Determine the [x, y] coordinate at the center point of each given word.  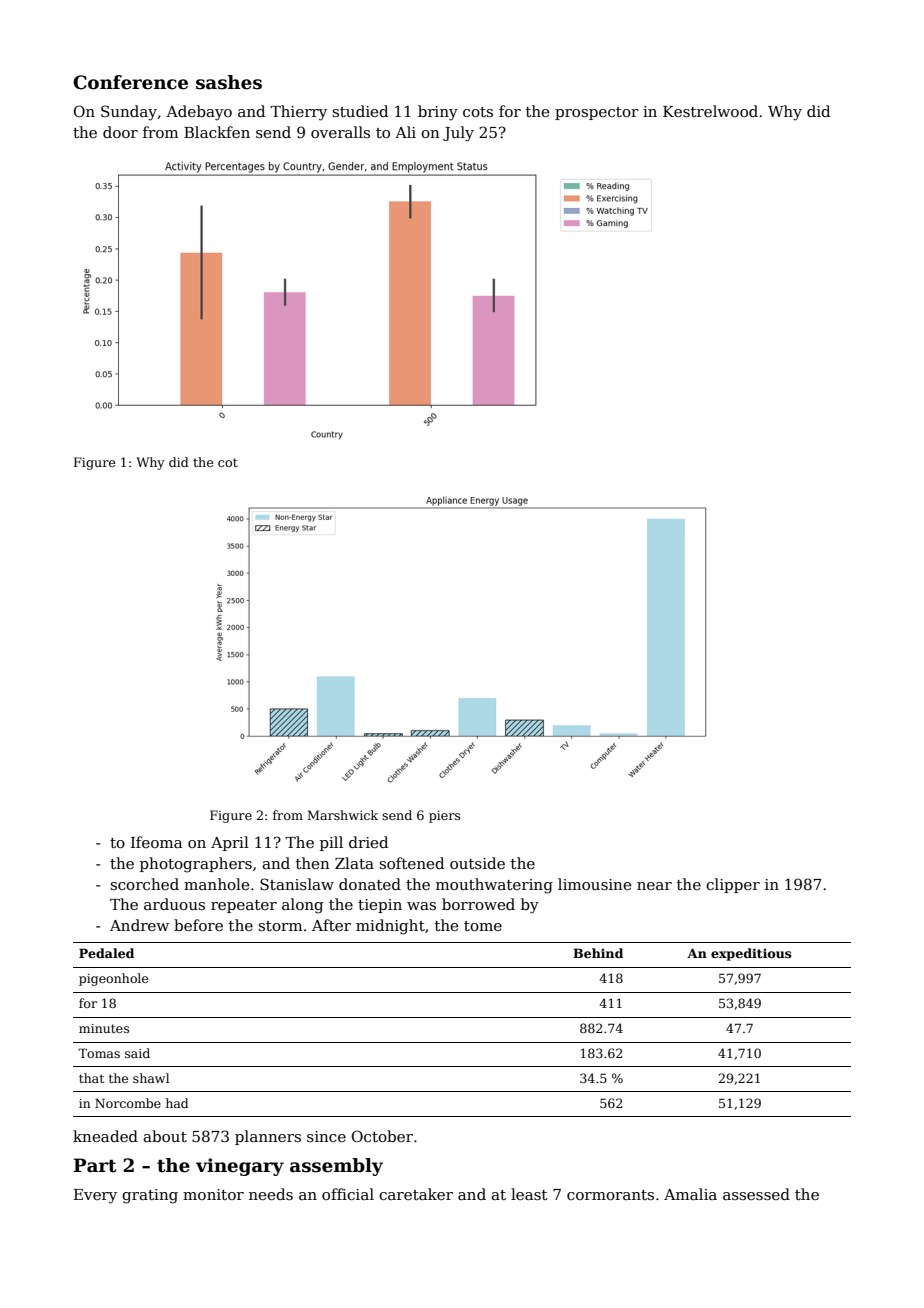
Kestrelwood [710, 111]
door [120, 132]
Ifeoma [156, 842]
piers [445, 817]
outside [477, 863]
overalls [340, 132]
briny [438, 113]
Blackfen [217, 132]
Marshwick [343, 815]
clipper [733, 885]
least [529, 1194]
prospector [597, 113]
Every [95, 1196]
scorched [144, 884]
